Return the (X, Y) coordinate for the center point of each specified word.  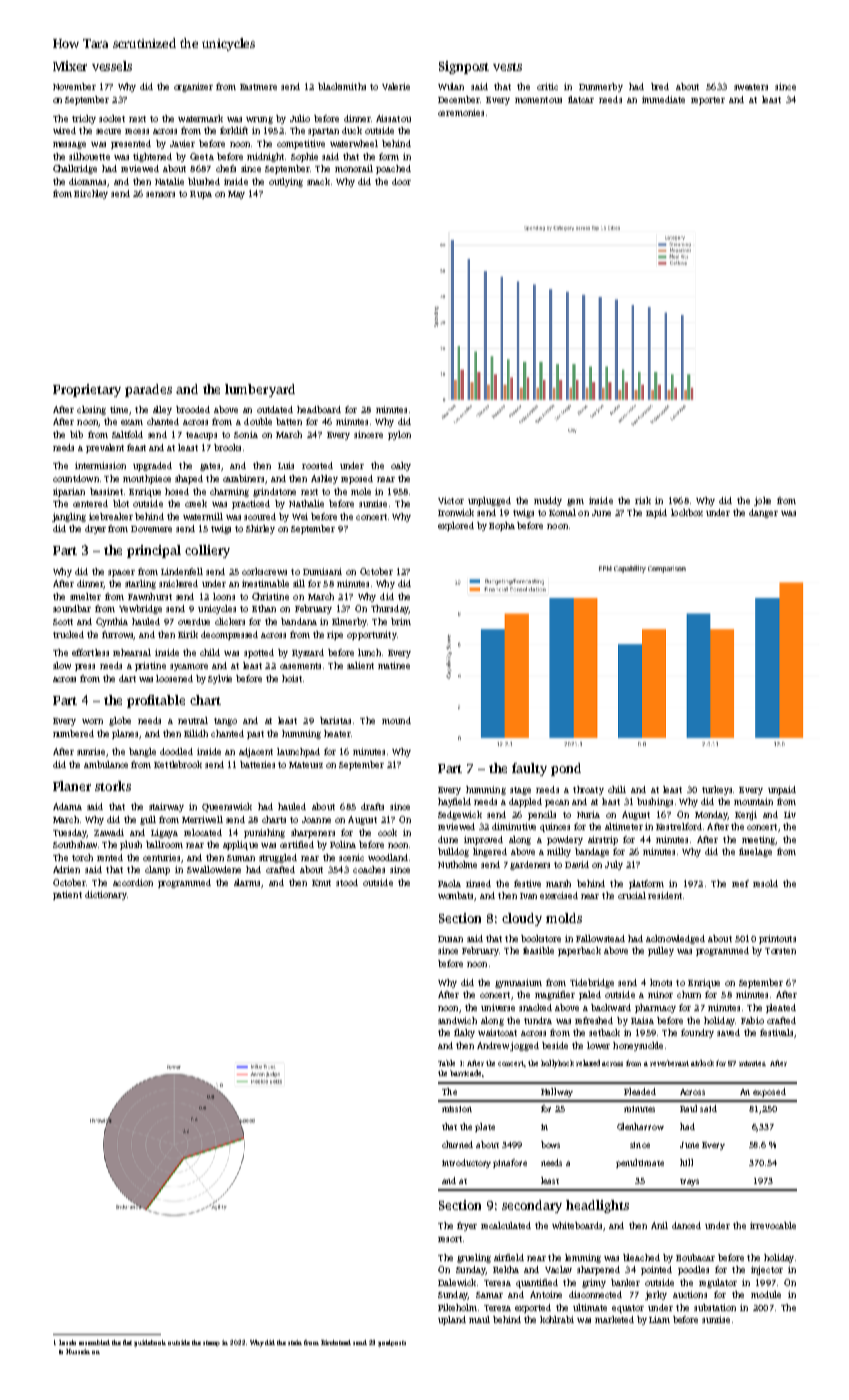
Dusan (450, 939)
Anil (659, 1225)
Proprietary (87, 390)
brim (401, 621)
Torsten (780, 951)
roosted (317, 465)
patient (67, 895)
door (401, 181)
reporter (708, 101)
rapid (656, 513)
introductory (466, 1163)
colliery (207, 551)
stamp (211, 1343)
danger (763, 513)
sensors (160, 194)
